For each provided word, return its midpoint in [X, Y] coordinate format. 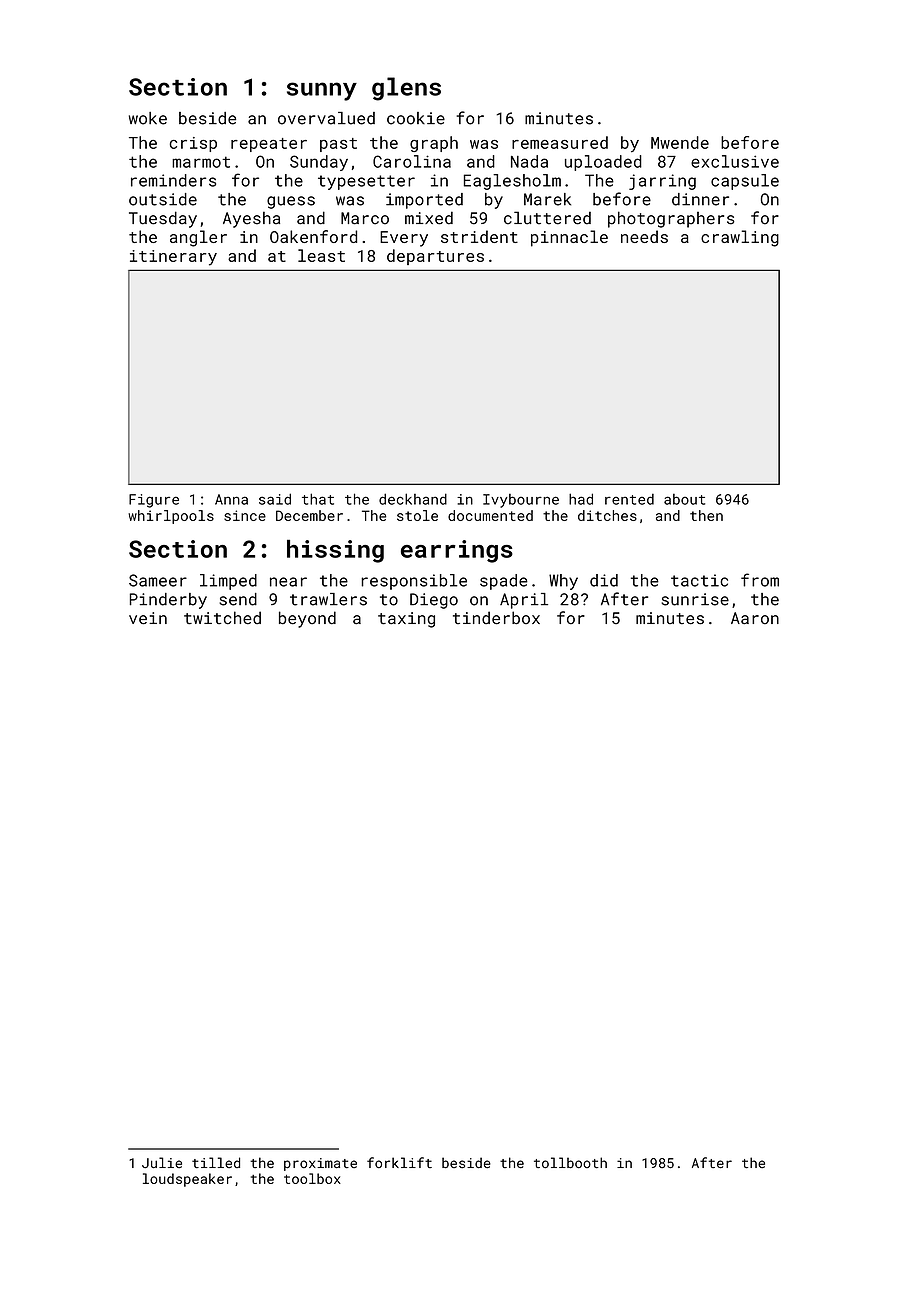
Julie [162, 1162]
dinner [700, 199]
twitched [222, 618]
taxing [406, 620]
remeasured [560, 142]
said [275, 499]
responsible [414, 582]
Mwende [680, 142]
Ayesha [251, 219]
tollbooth [570, 1162]
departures [435, 257]
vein [148, 618]
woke [148, 118]
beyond [307, 619]
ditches [607, 515]
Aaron [755, 618]
